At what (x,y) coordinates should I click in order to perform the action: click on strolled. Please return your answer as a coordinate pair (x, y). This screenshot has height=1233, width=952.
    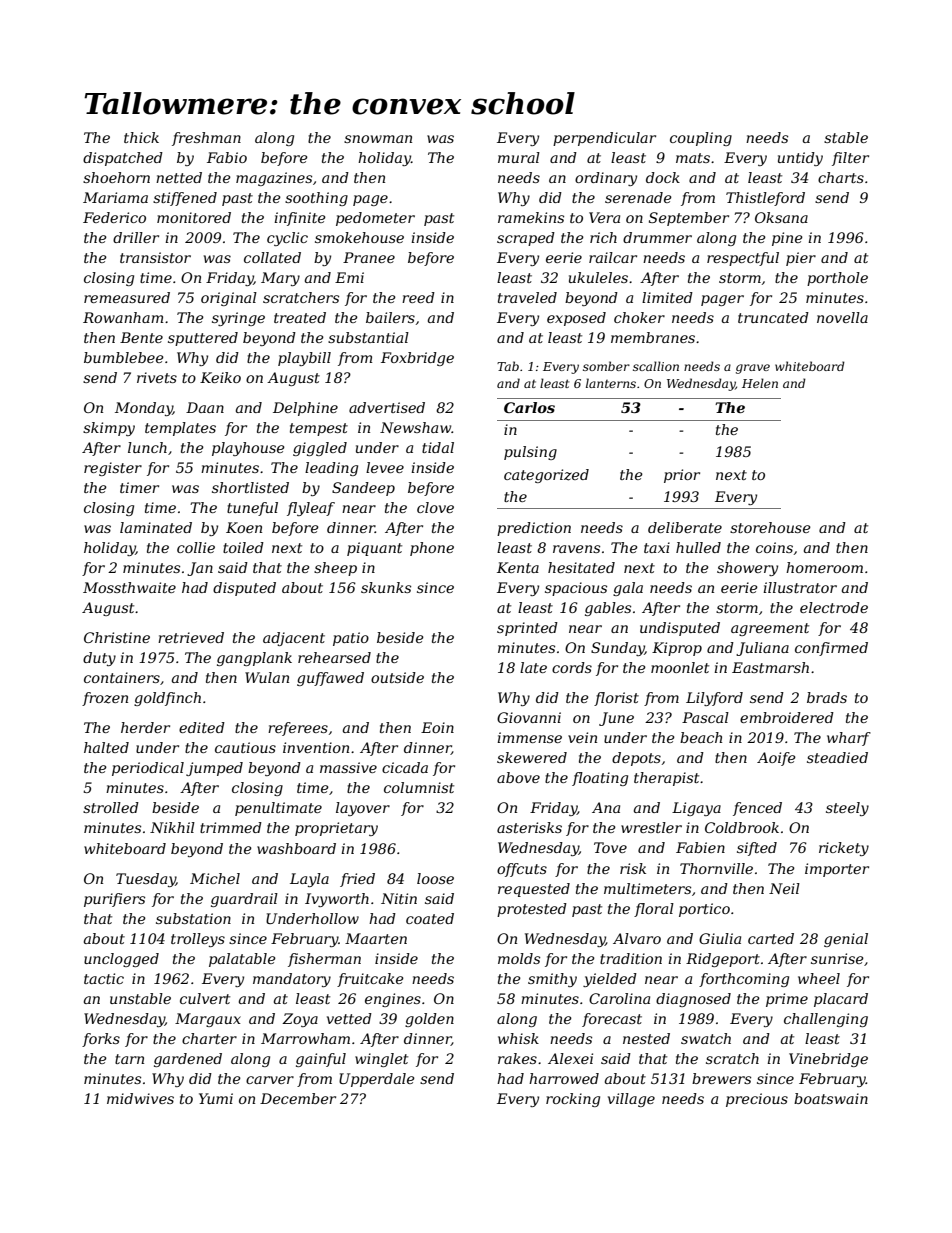
    Looking at the image, I should click on (111, 807).
